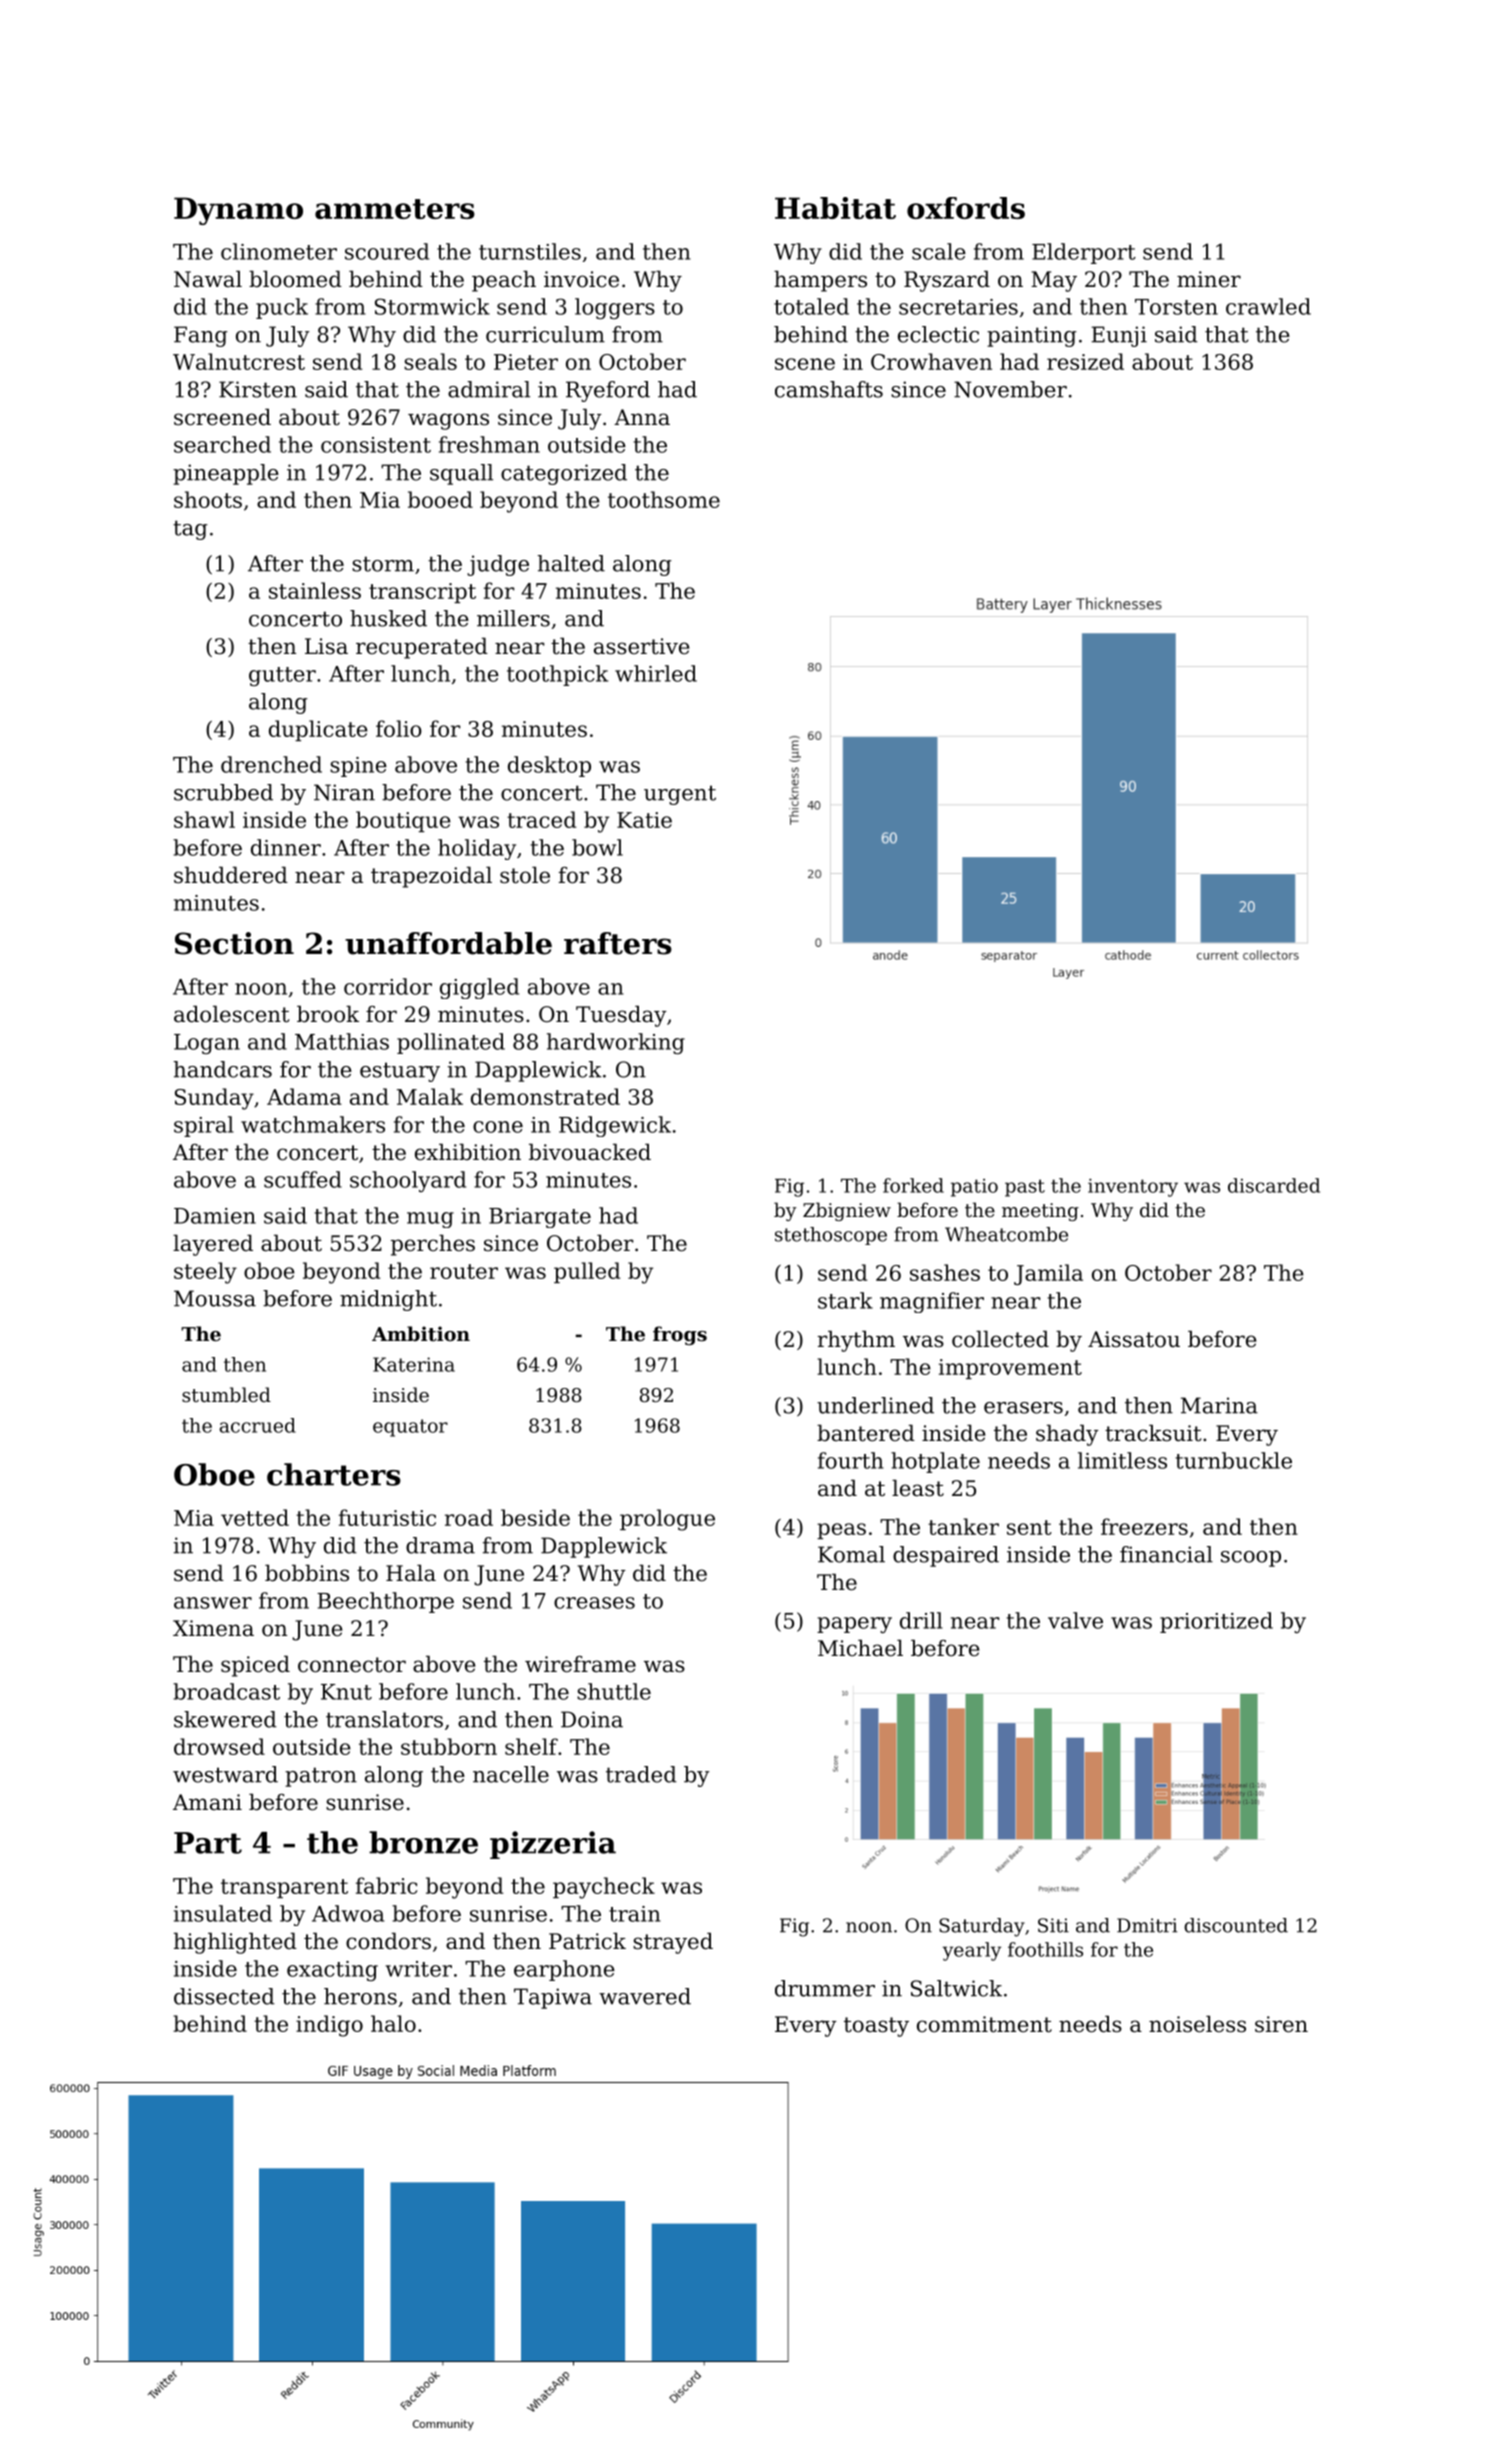  Describe the element at coordinates (680, 795) in the screenshot. I see `urgent` at that location.
